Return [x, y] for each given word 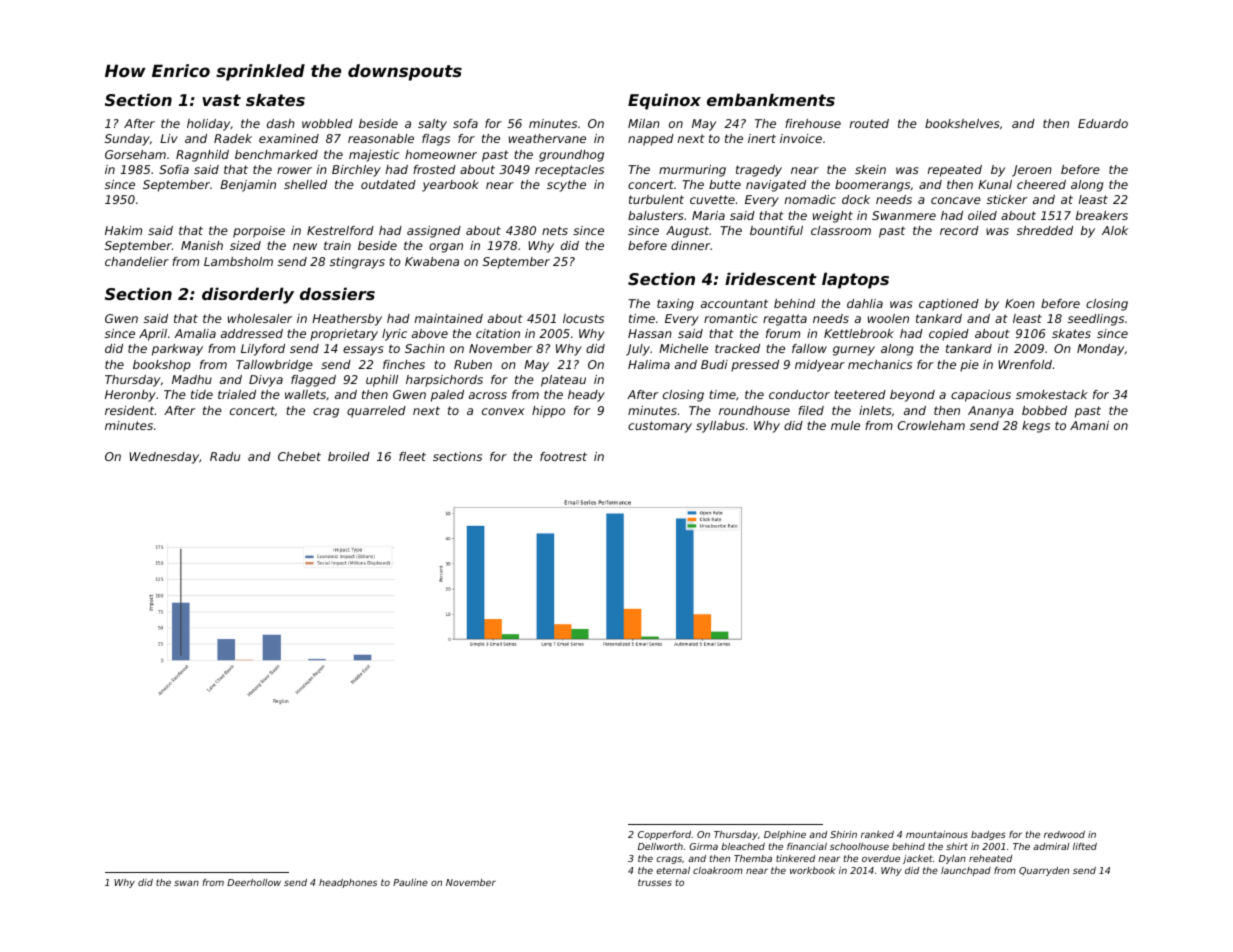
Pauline [410, 882]
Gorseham [135, 154]
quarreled [376, 412]
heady [586, 396]
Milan [644, 123]
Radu [225, 456]
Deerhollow [254, 882]
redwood [1064, 834]
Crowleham [931, 425]
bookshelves [962, 123]
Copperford [664, 835]
